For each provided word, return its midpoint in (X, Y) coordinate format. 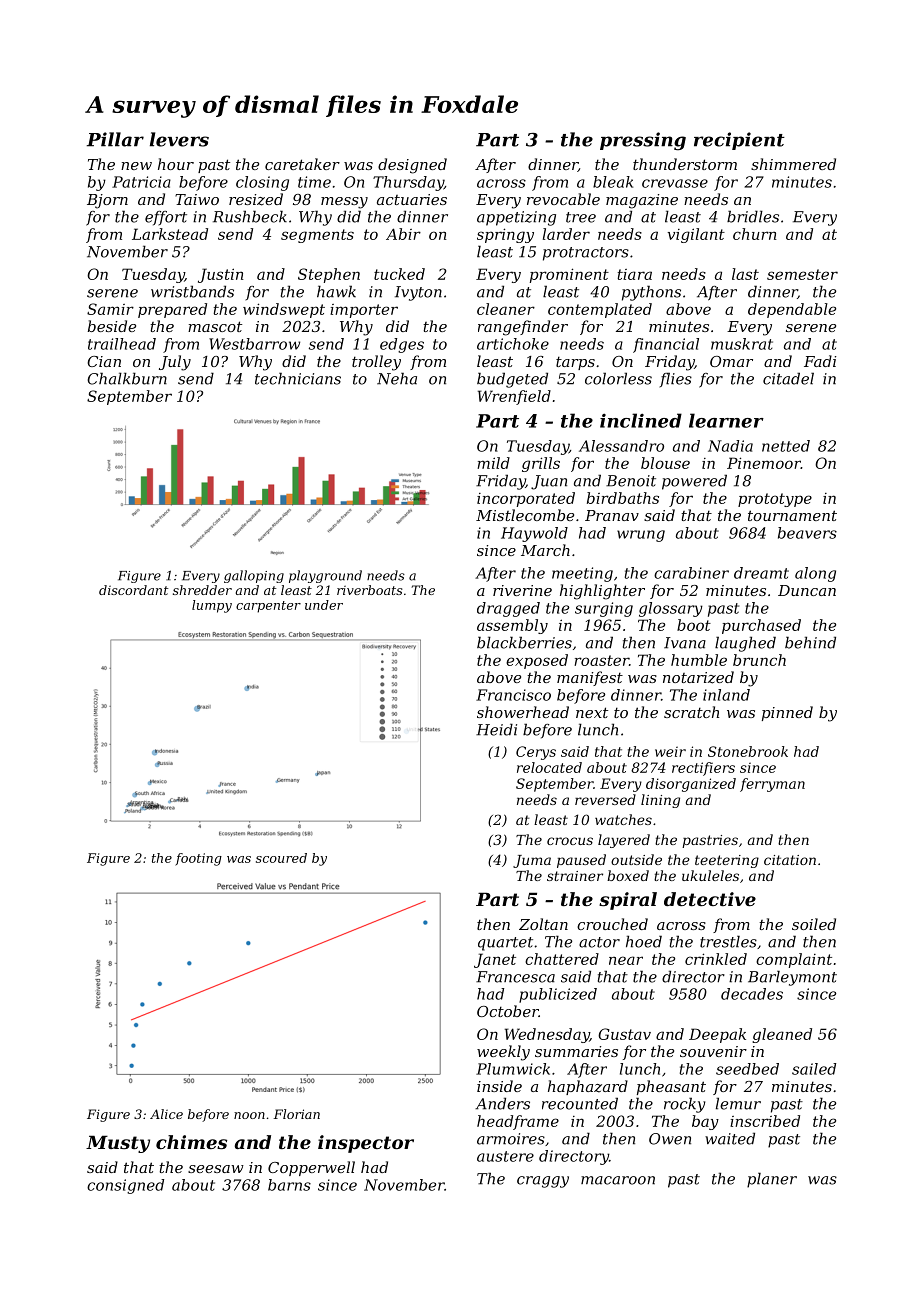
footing (198, 859)
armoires (511, 1139)
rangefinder (523, 328)
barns (289, 1185)
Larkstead (170, 234)
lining (660, 801)
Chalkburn (127, 378)
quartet (505, 944)
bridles (753, 216)
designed (412, 166)
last (745, 274)
